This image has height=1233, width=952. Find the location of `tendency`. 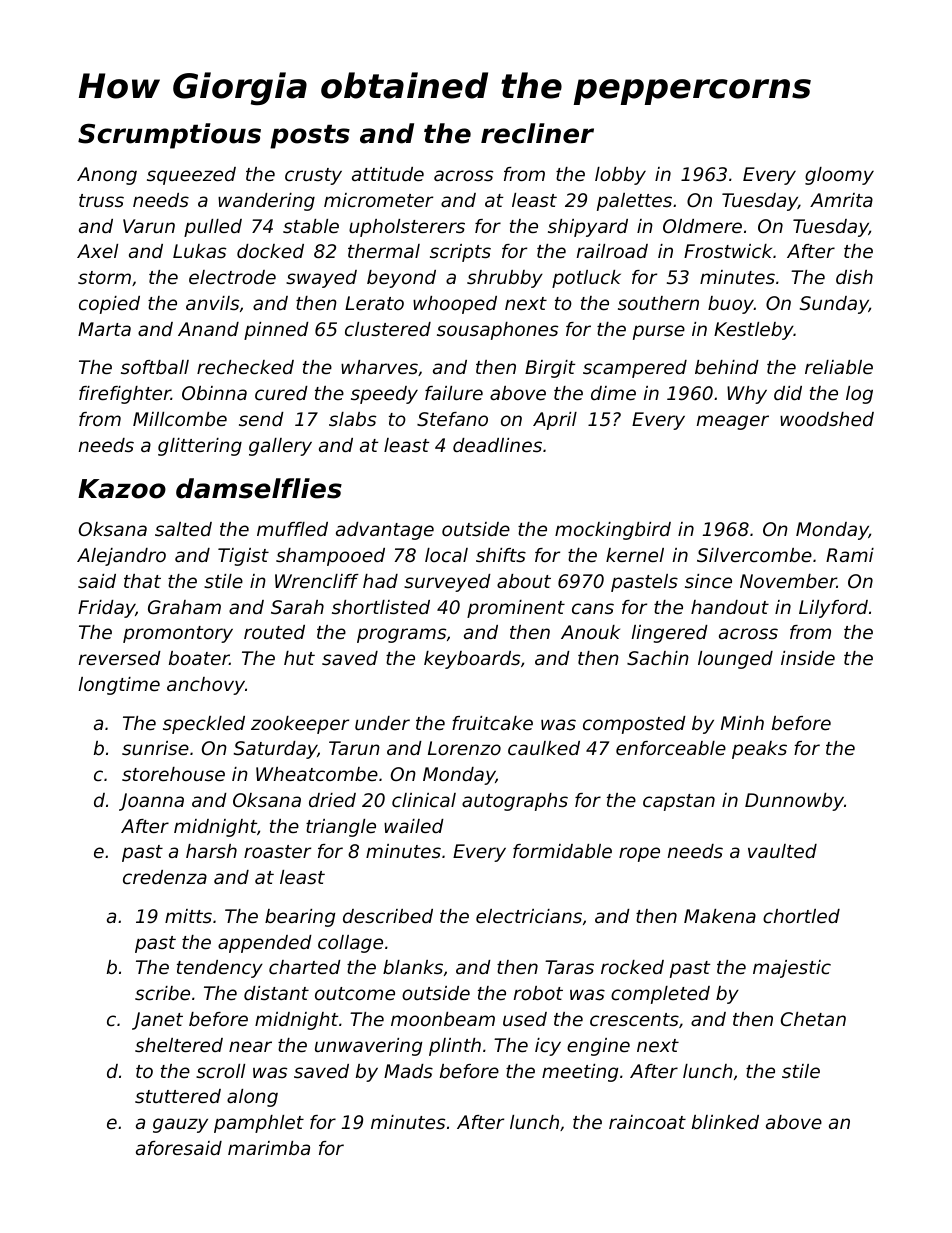

tendency is located at coordinates (220, 969).
